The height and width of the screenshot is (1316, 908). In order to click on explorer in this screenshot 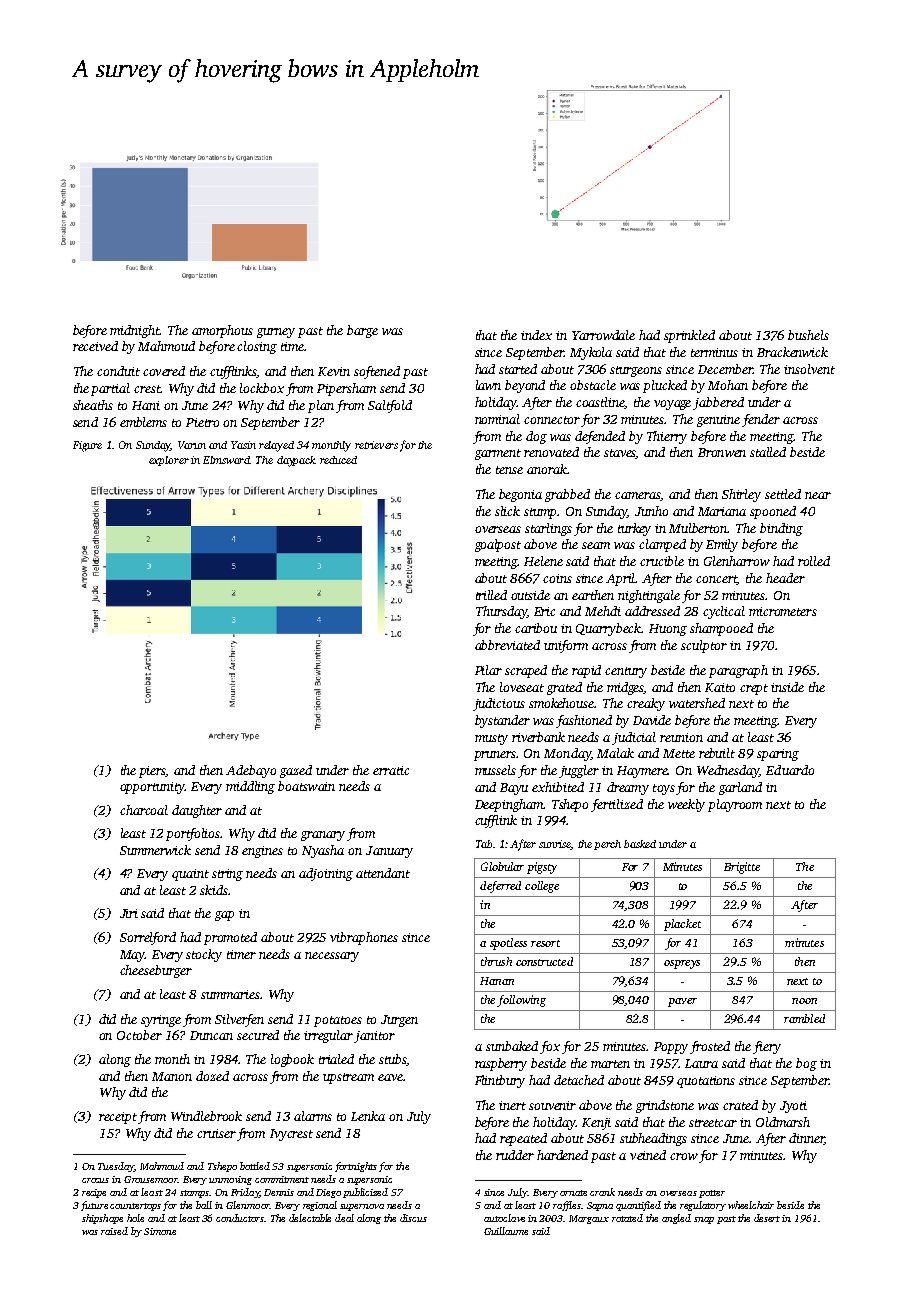, I will do `click(169, 461)`.
